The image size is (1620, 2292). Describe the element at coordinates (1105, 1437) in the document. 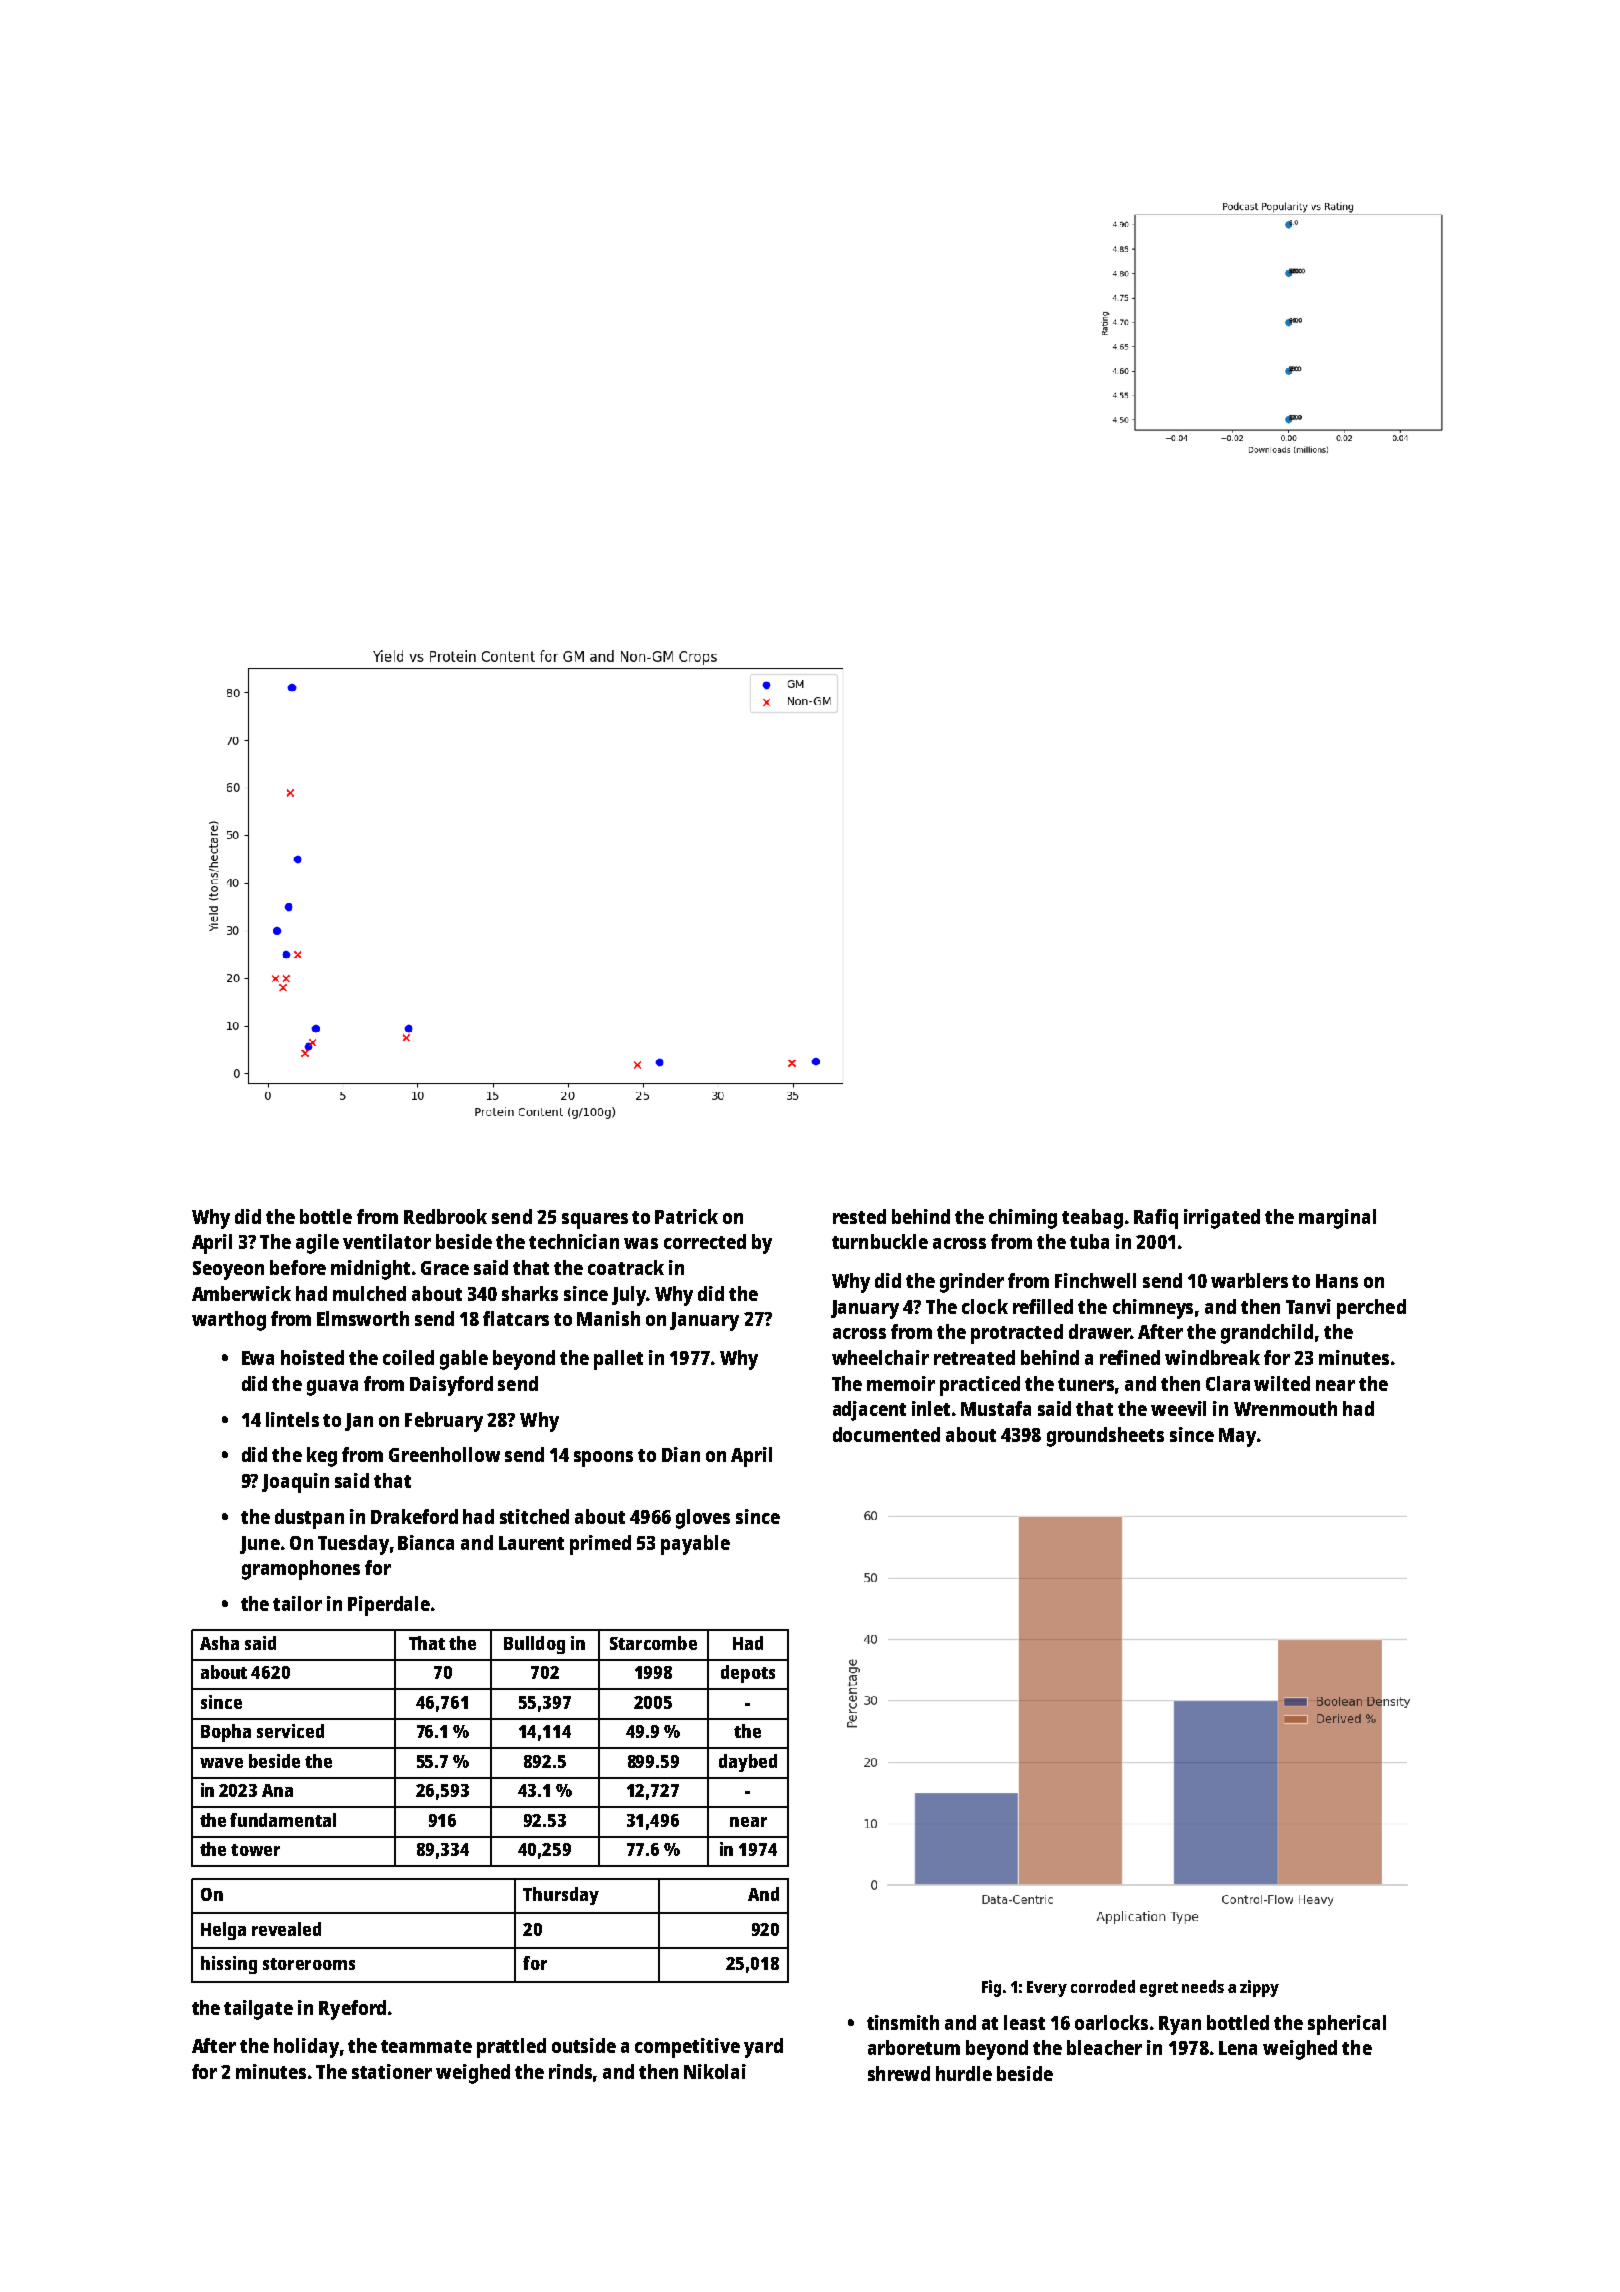

I see `groundsheets` at that location.
